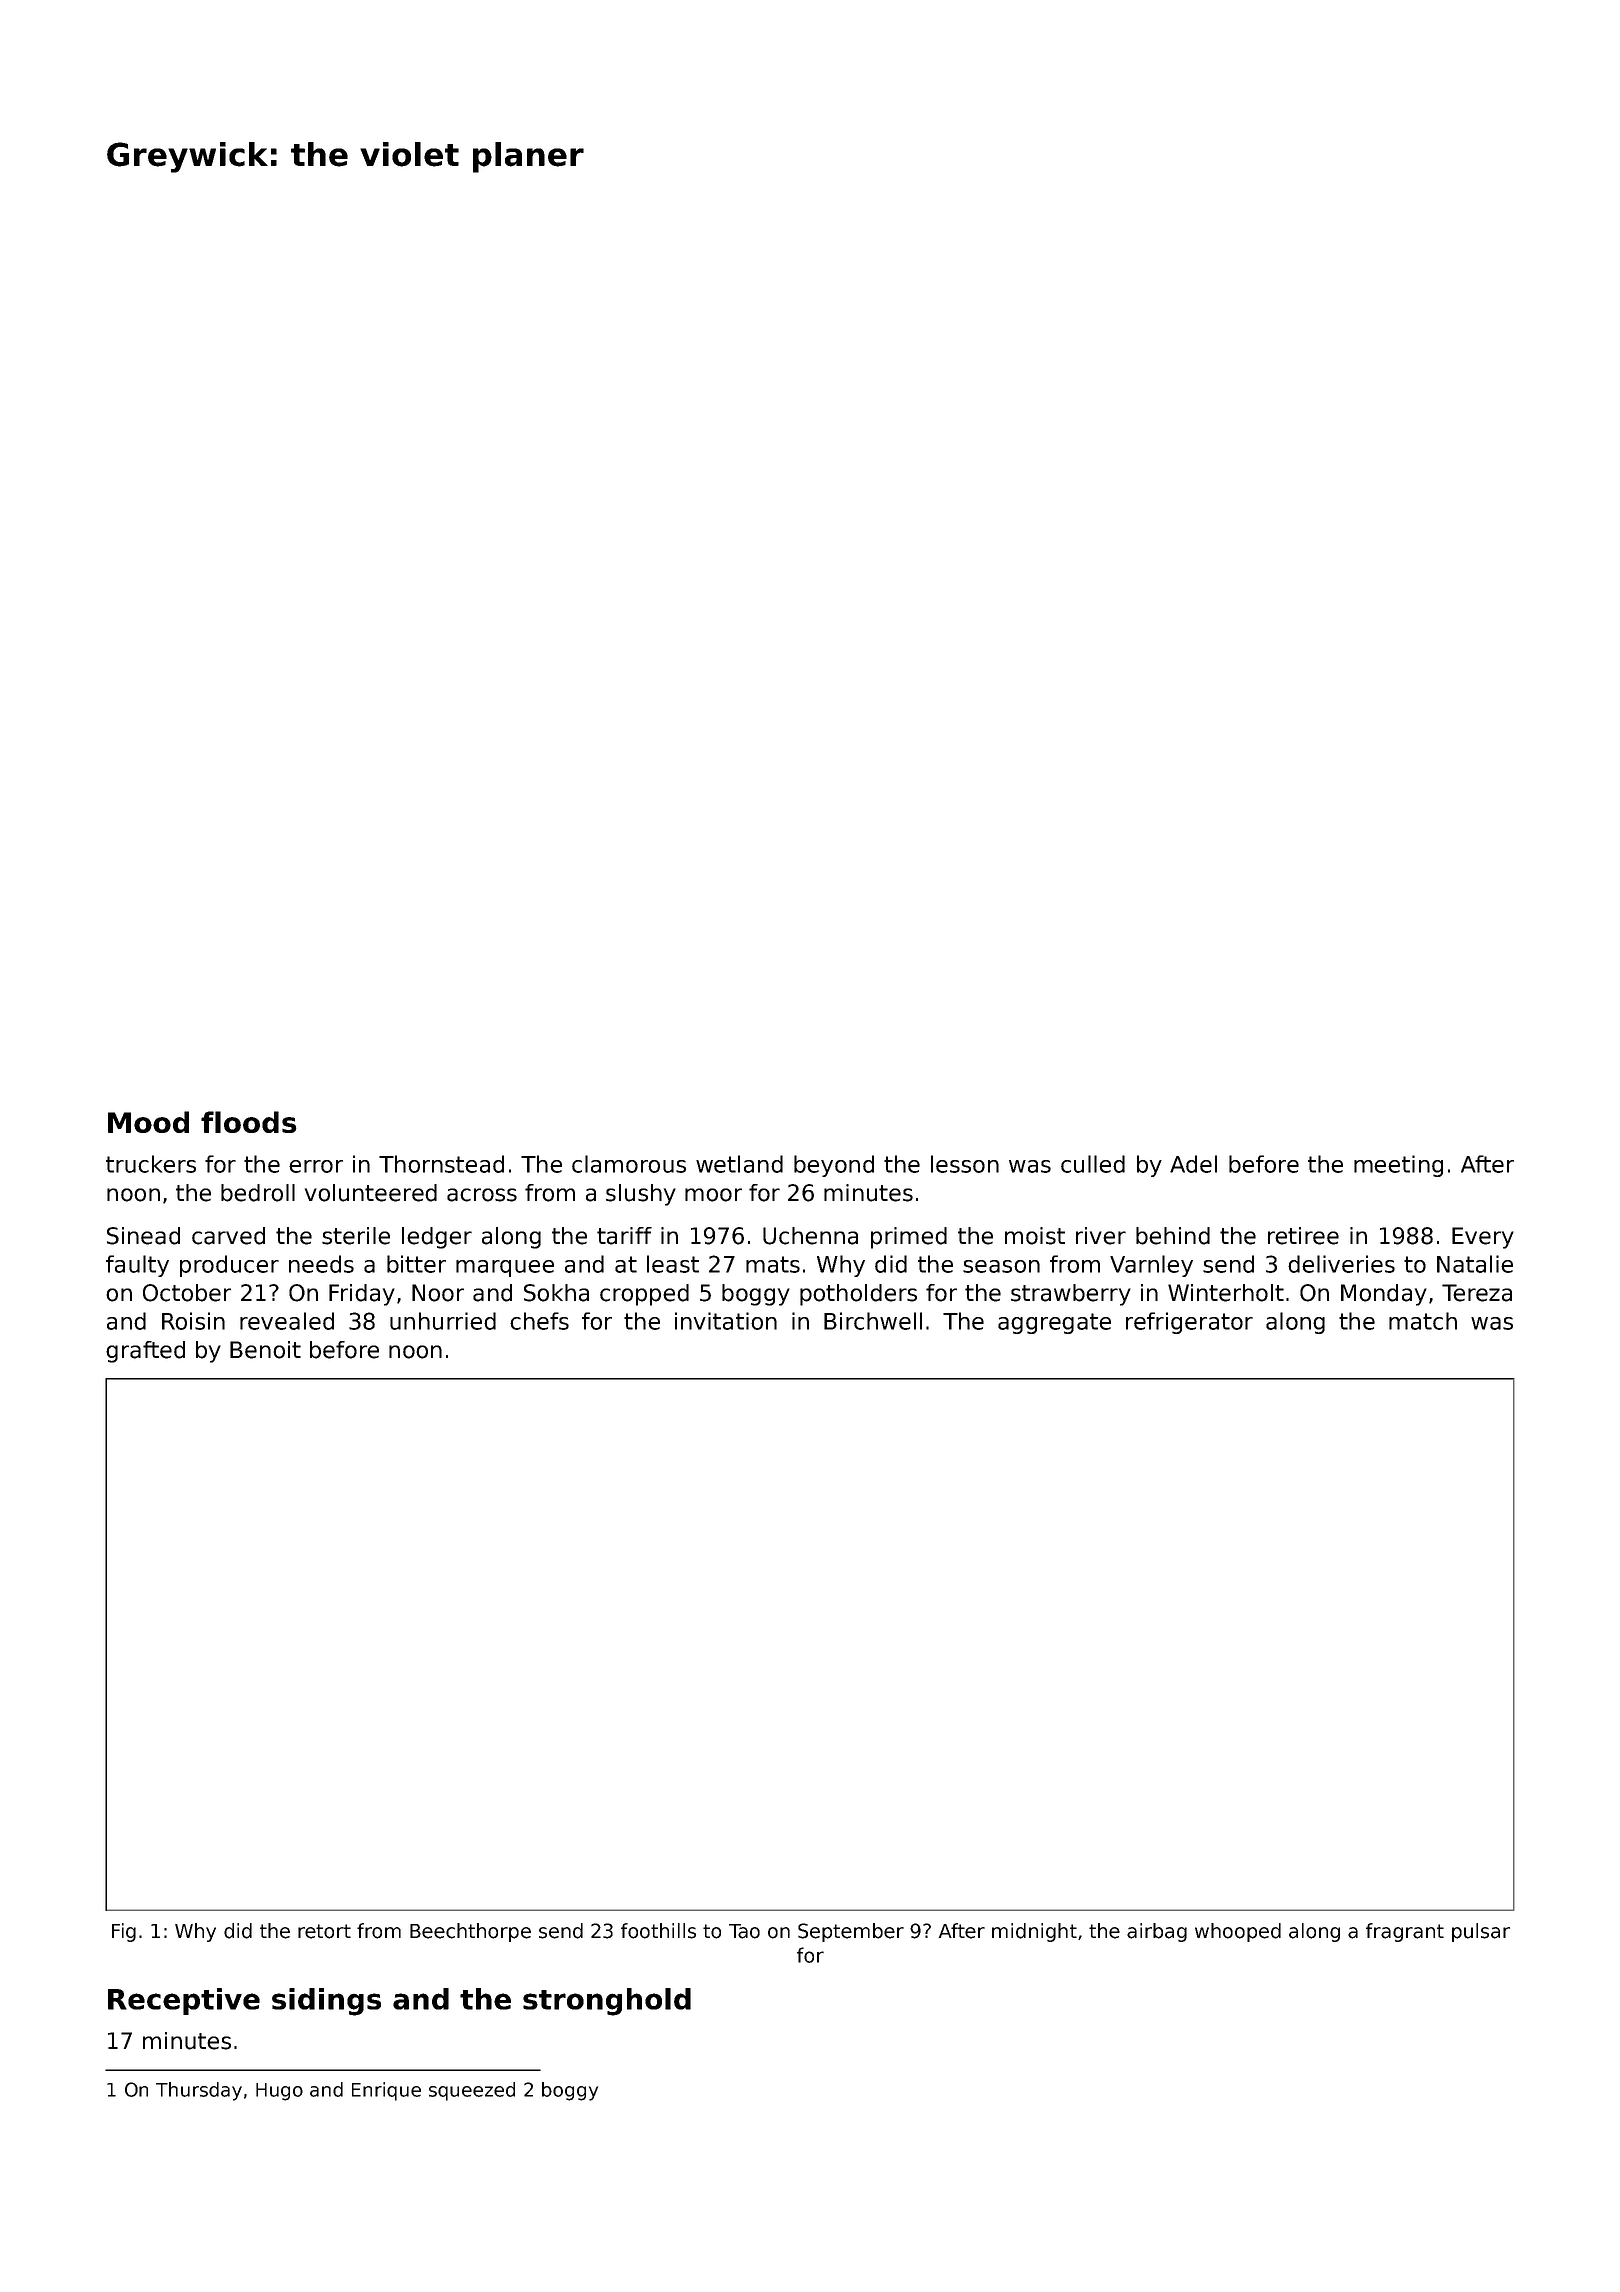 This screenshot has height=2292, width=1620. Describe the element at coordinates (607, 2002) in the screenshot. I see `stronghold` at that location.
